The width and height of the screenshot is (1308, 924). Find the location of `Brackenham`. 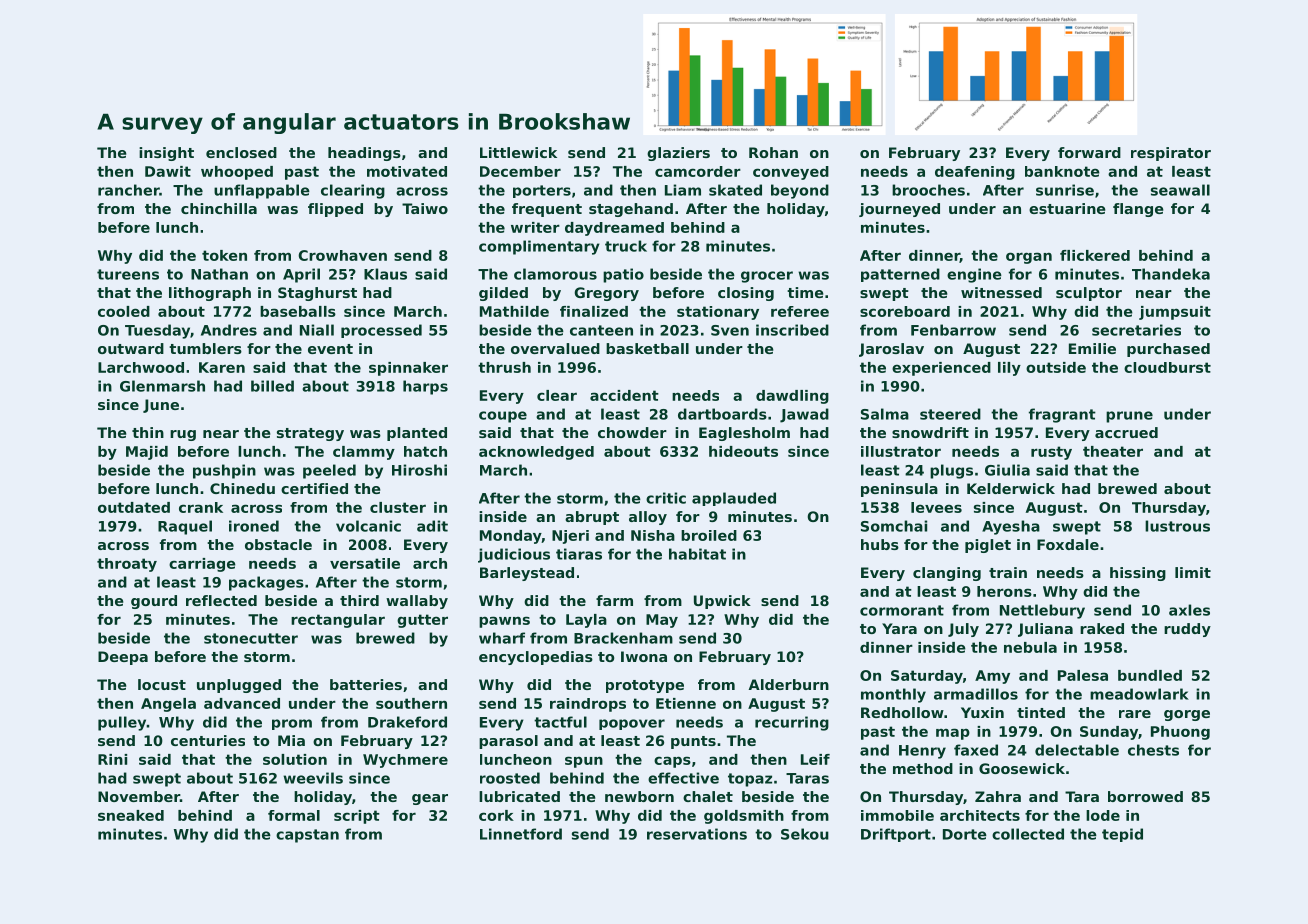

Brackenham is located at coordinates (623, 638).
